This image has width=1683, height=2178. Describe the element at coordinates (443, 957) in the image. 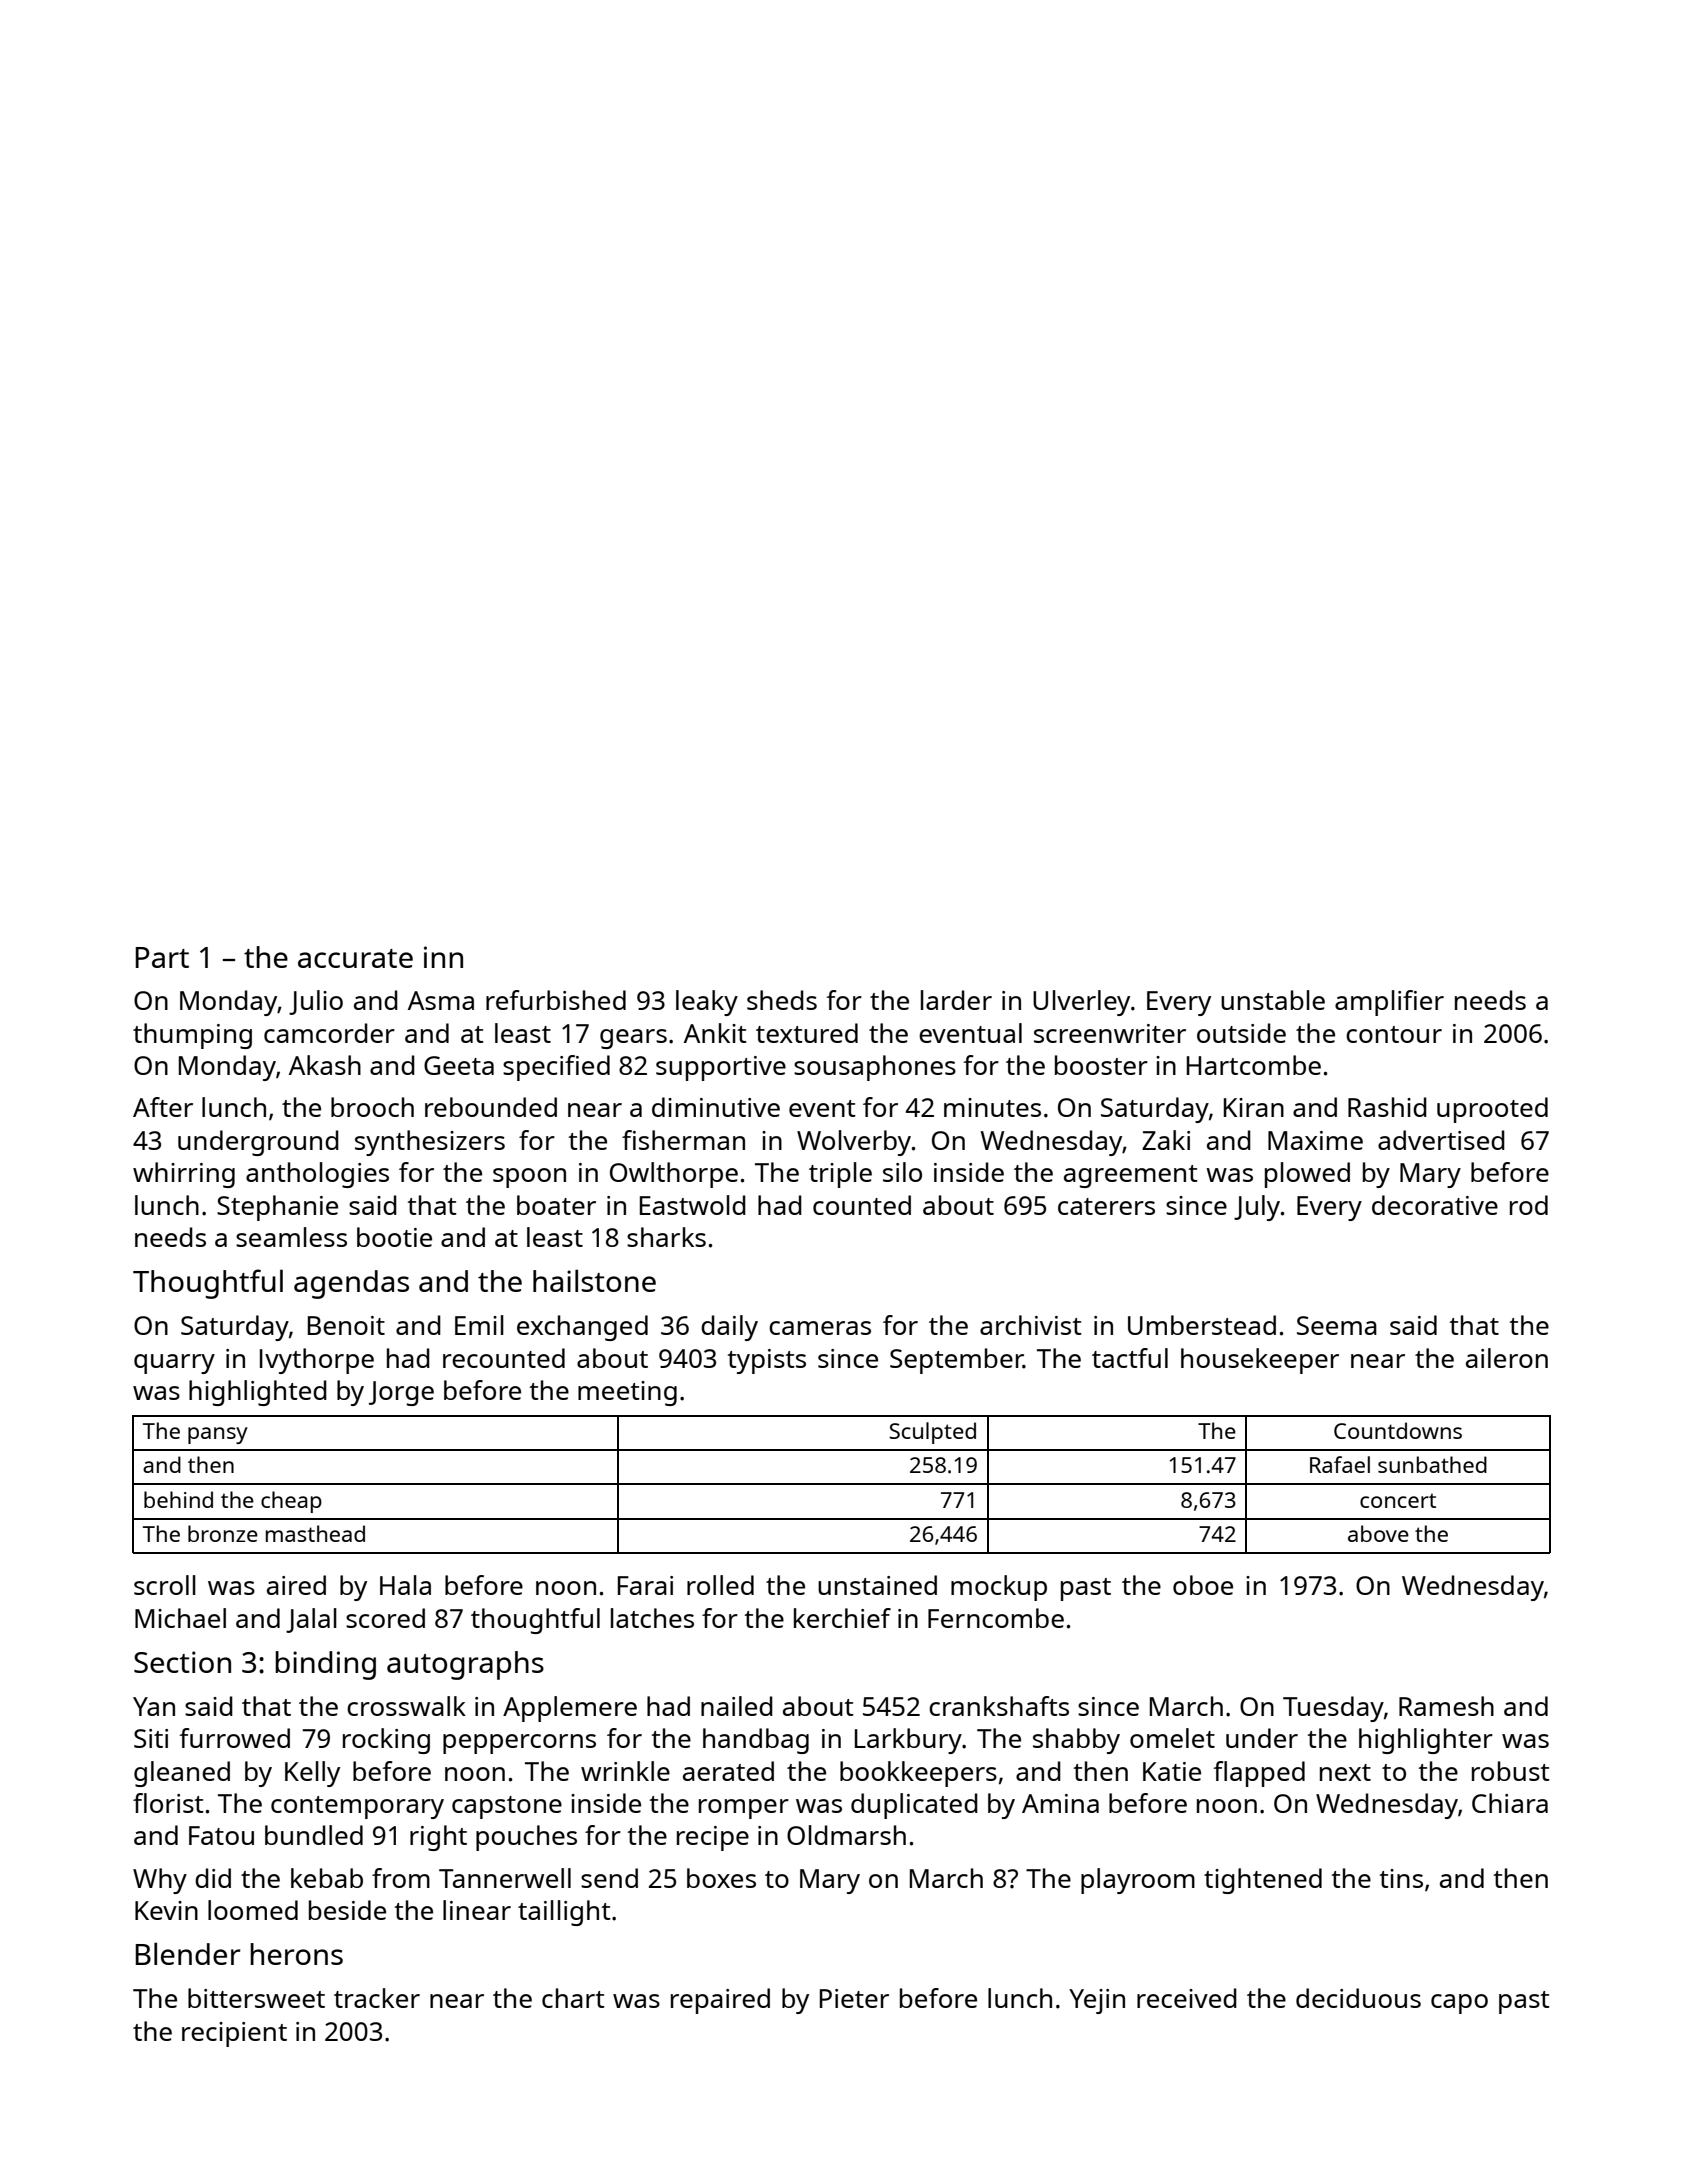

I see `inn` at that location.
